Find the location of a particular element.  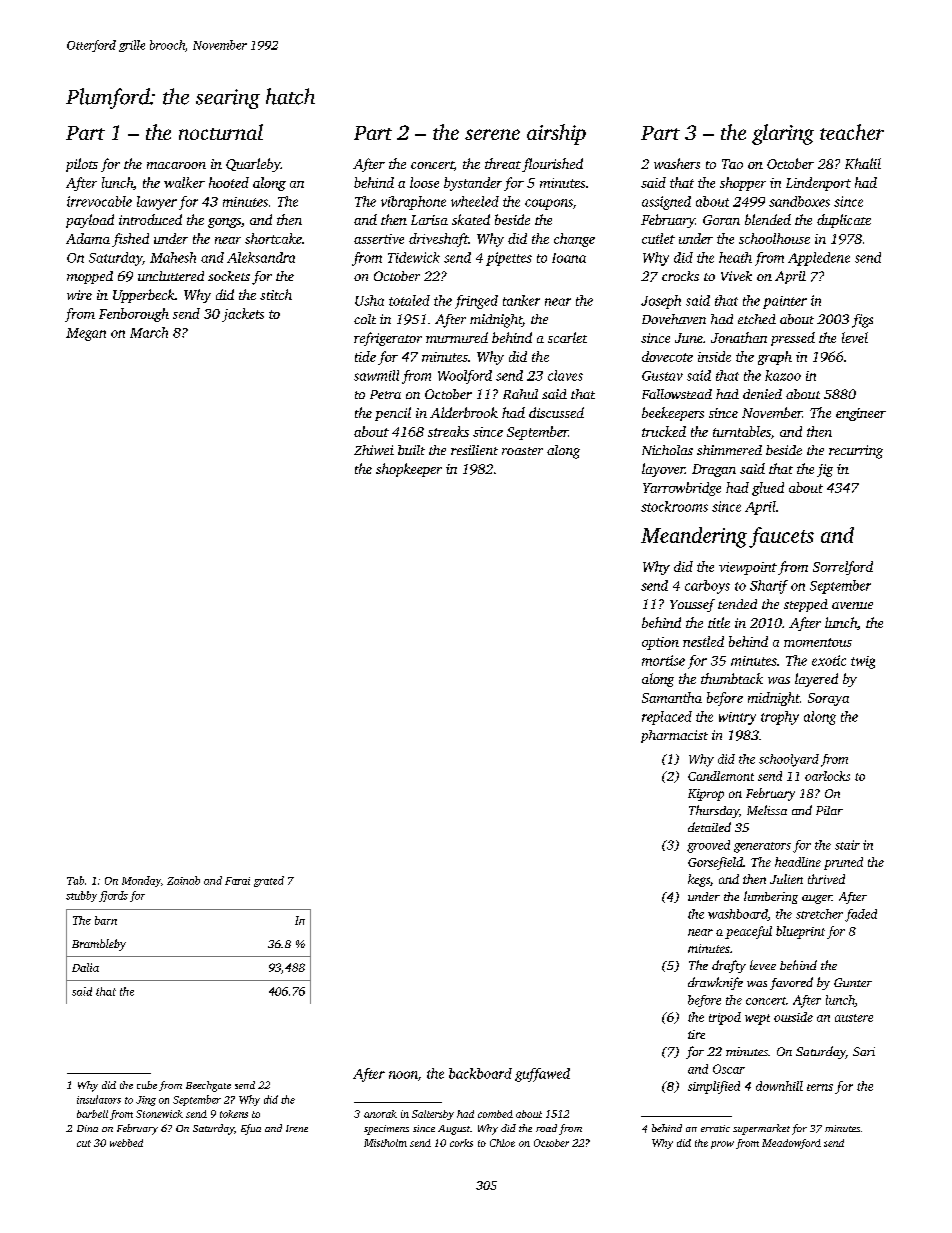

serene is located at coordinates (492, 134).
